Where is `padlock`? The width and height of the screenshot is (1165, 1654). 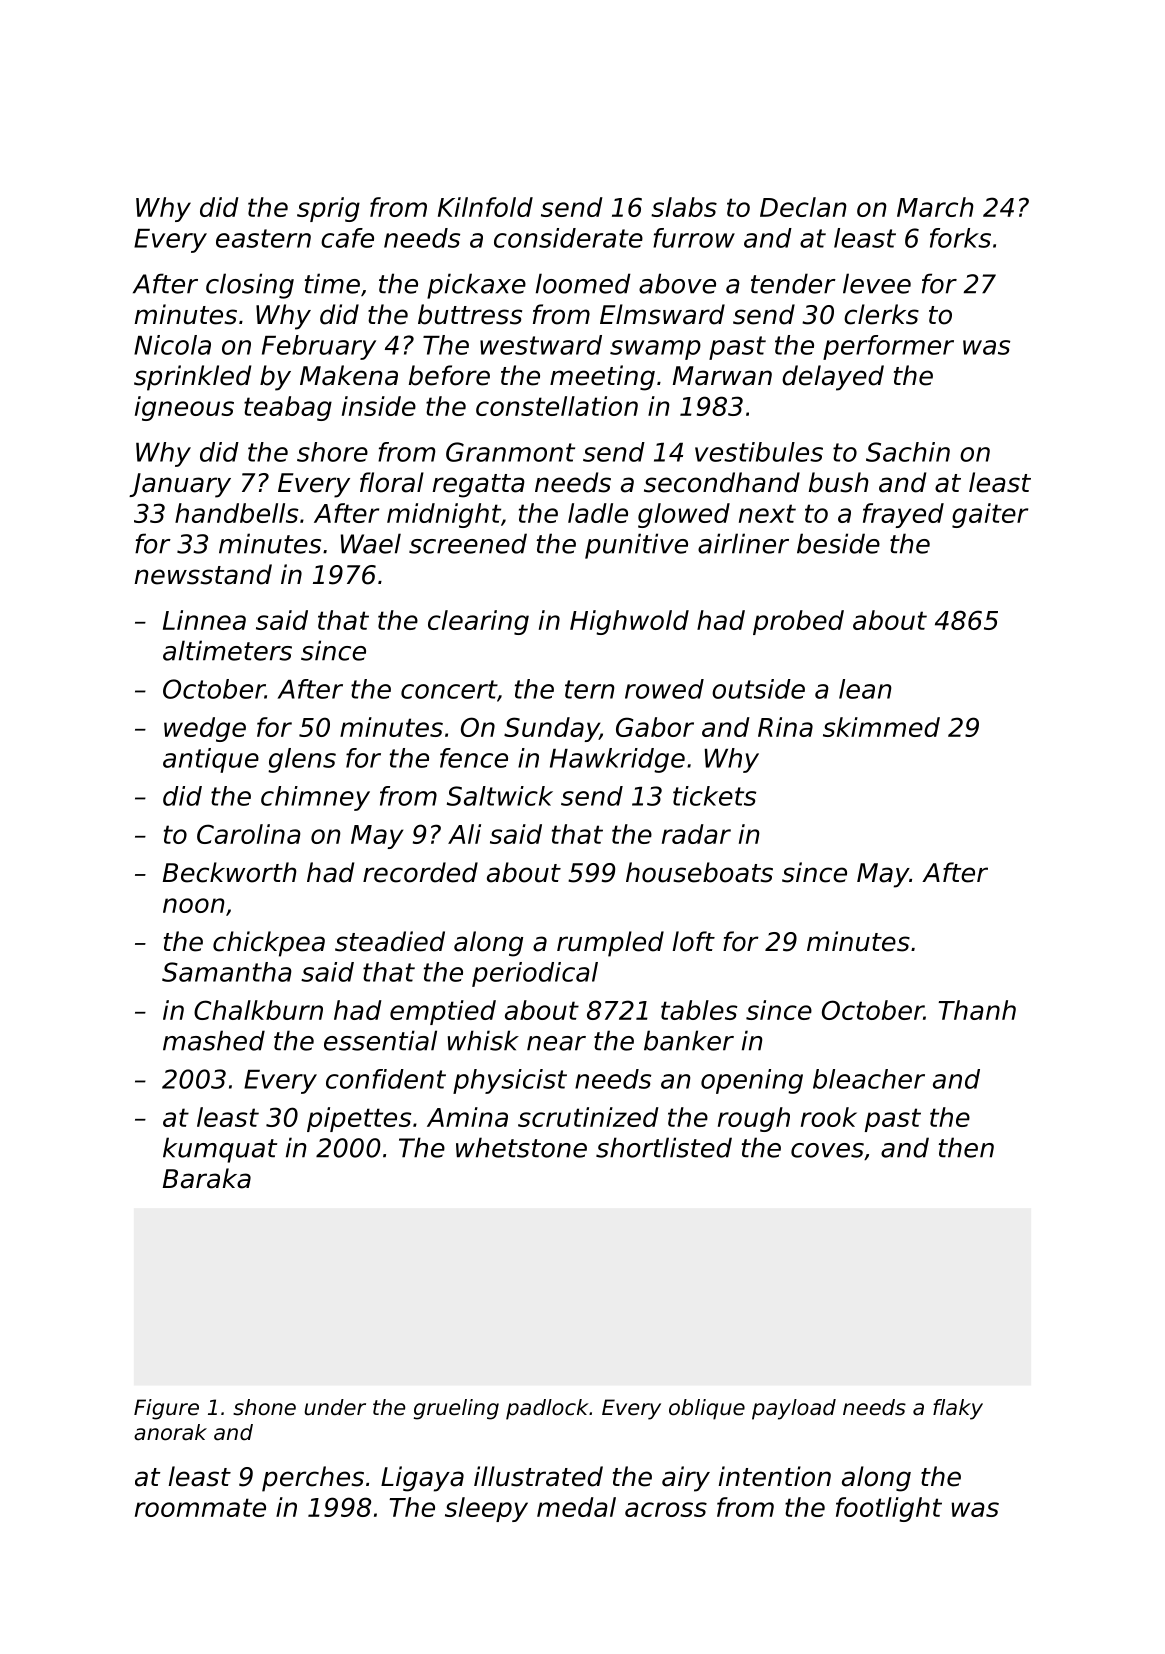
padlock is located at coordinates (547, 1409).
